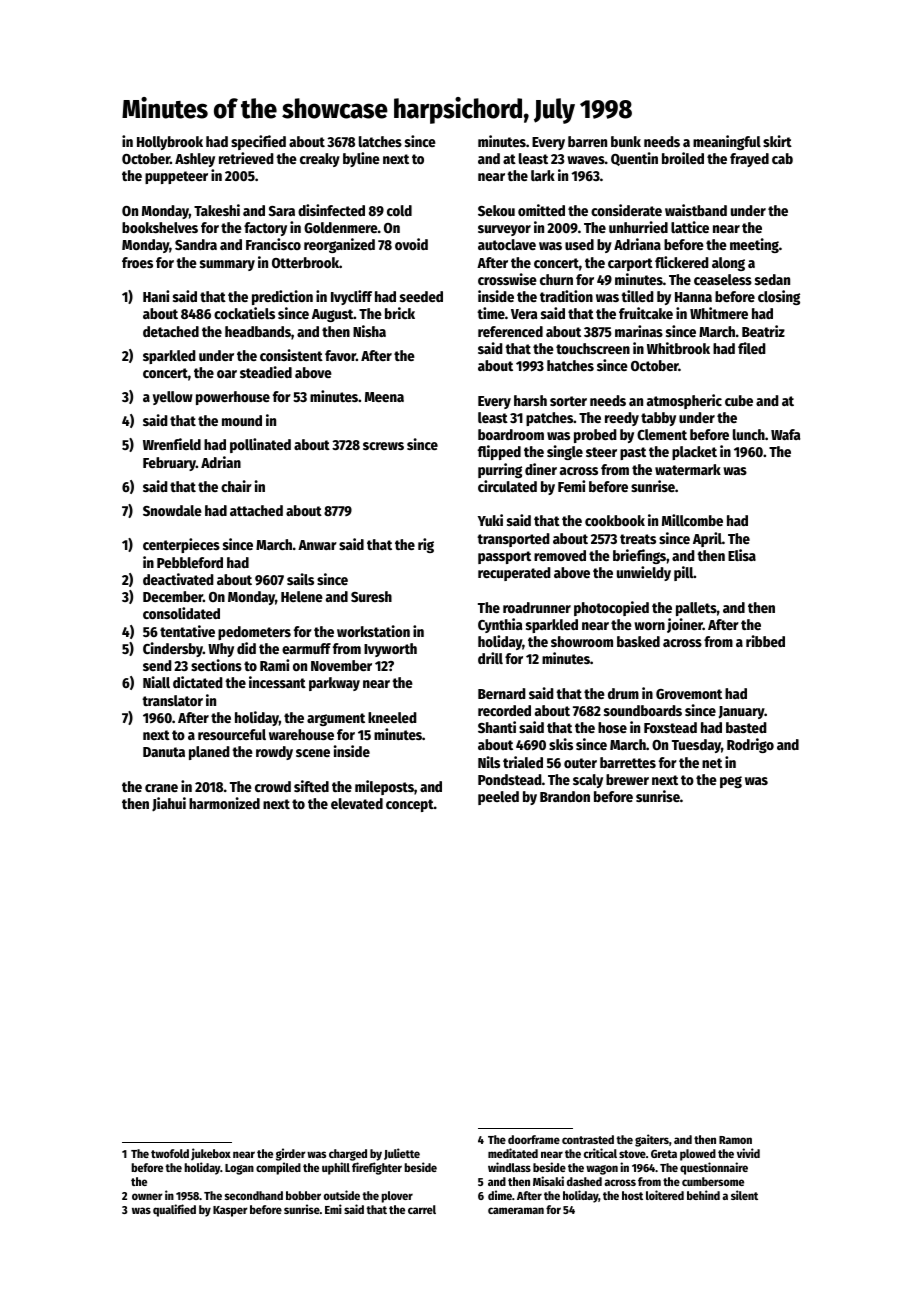 Image resolution: width=924 pixels, height=1308 pixels. Describe the element at coordinates (731, 782) in the document. I see `peg` at that location.
